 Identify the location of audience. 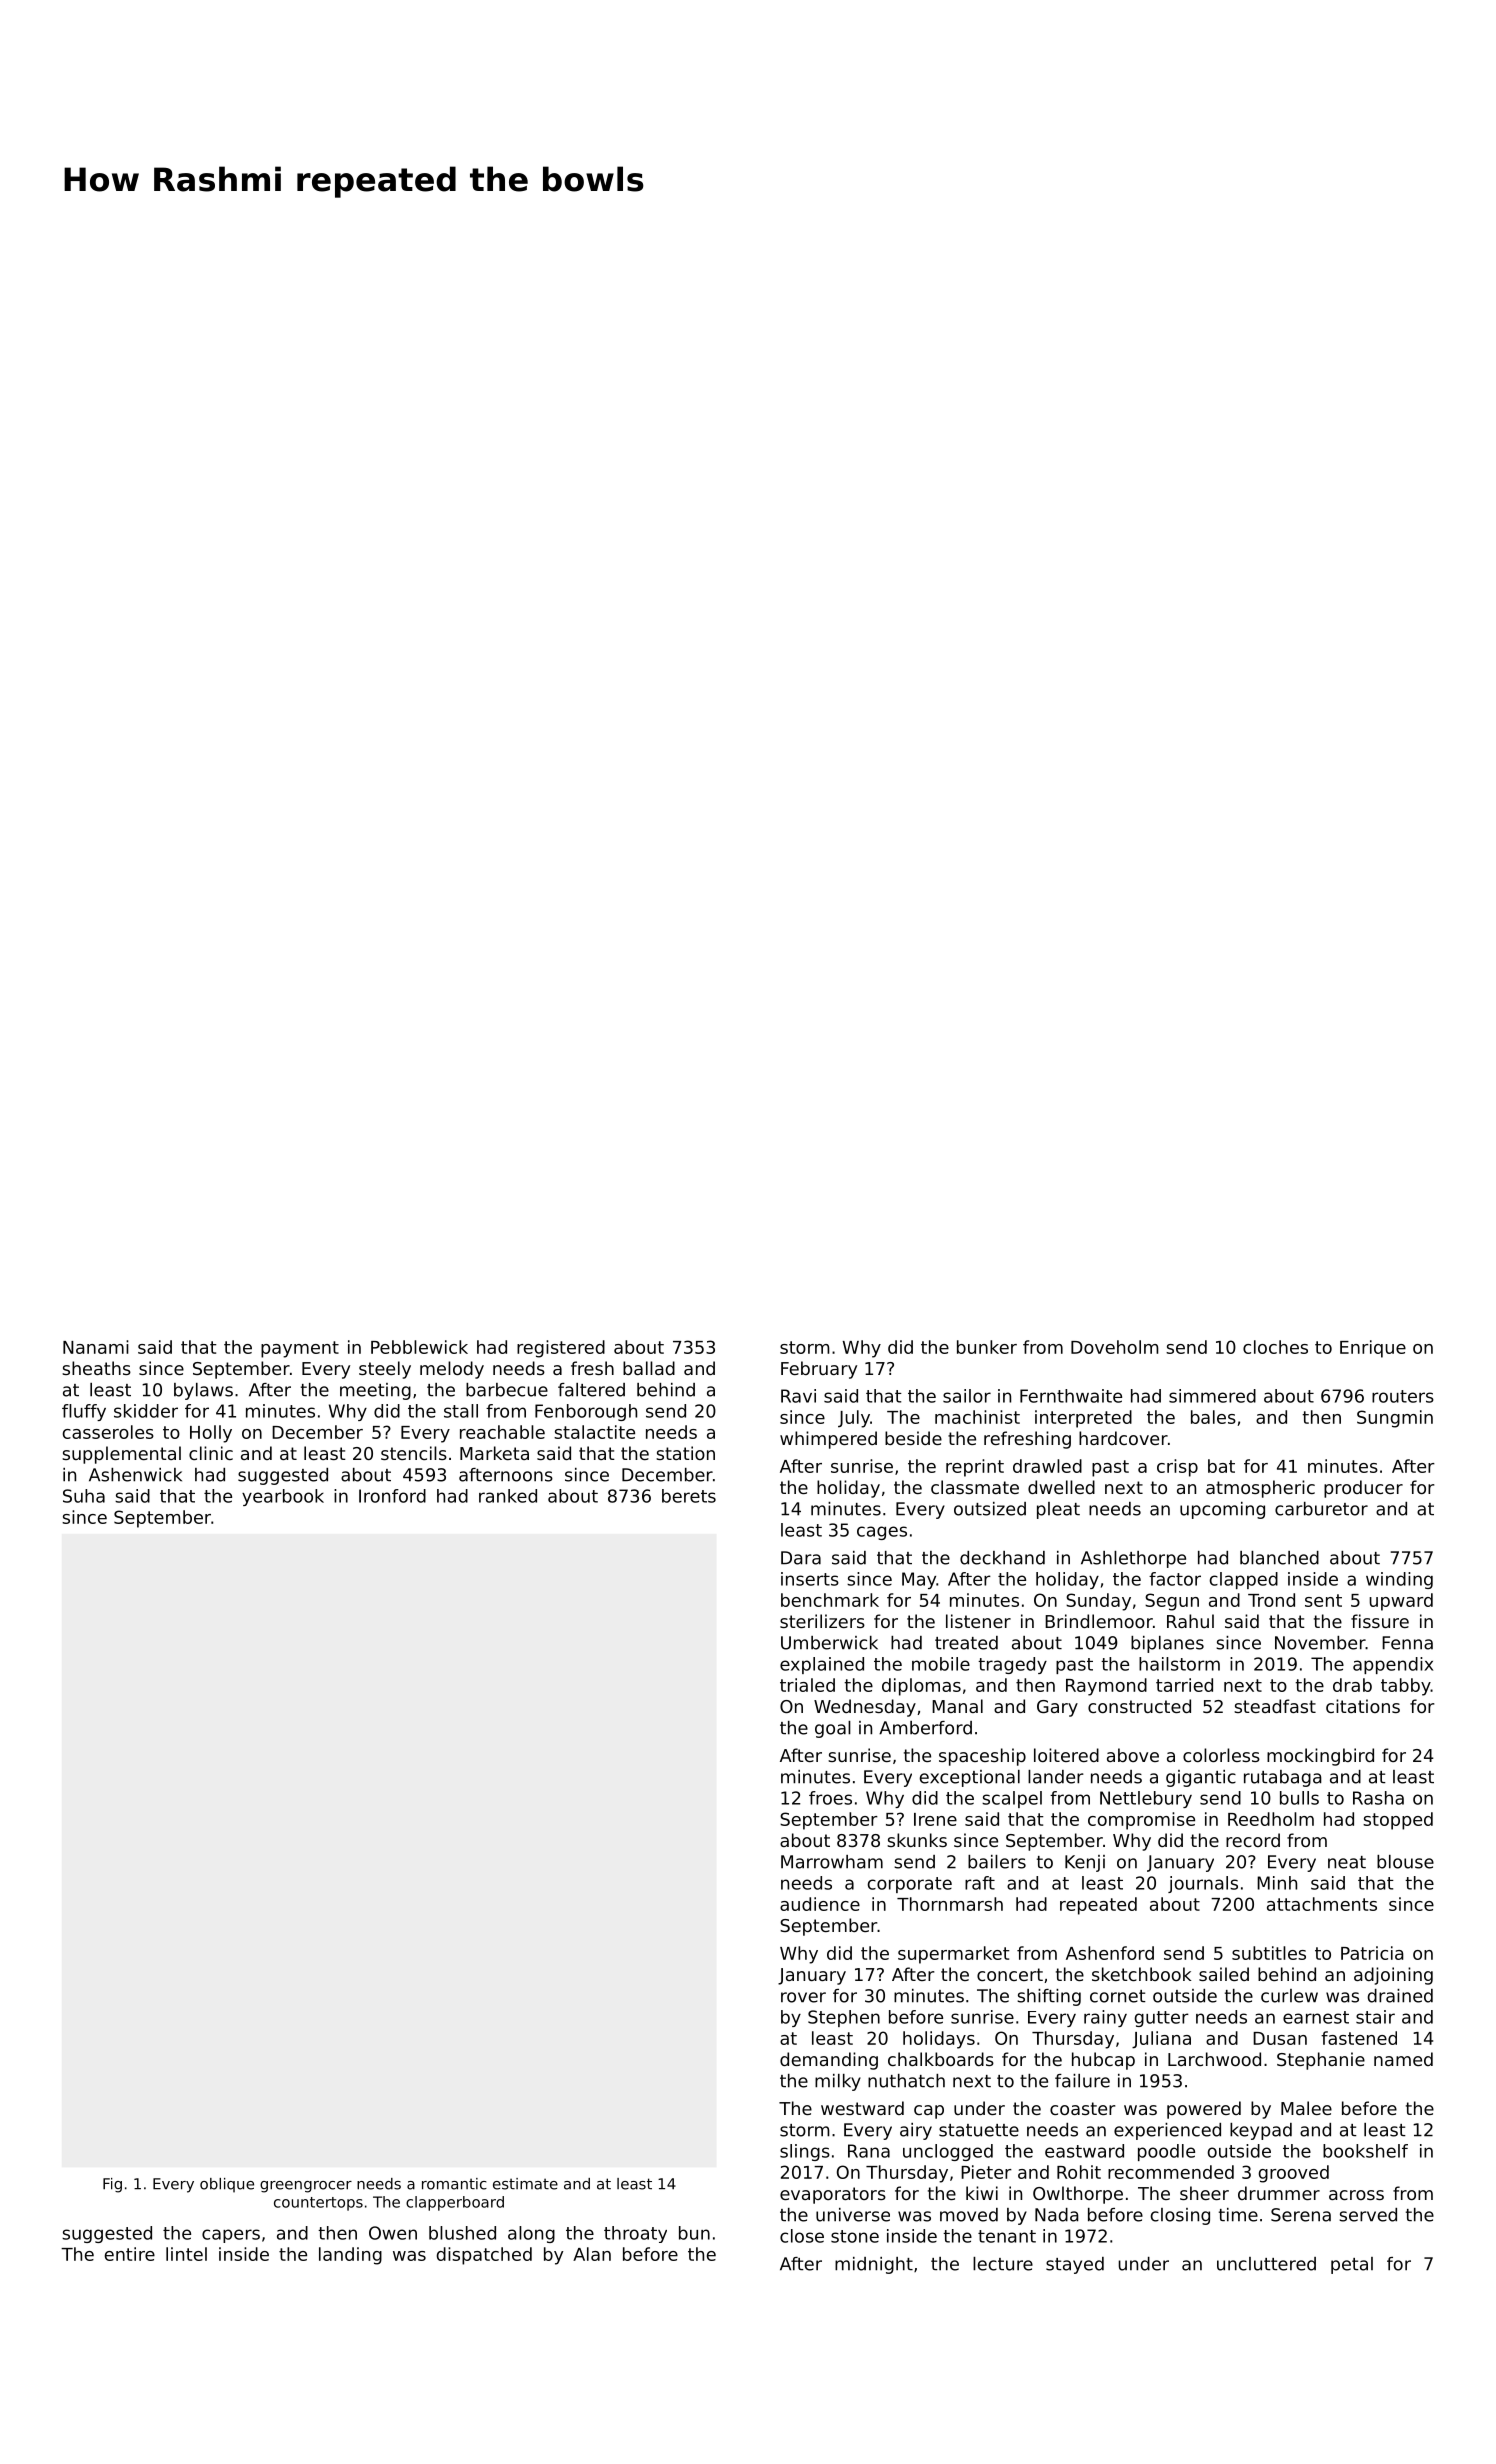
(820, 1904).
